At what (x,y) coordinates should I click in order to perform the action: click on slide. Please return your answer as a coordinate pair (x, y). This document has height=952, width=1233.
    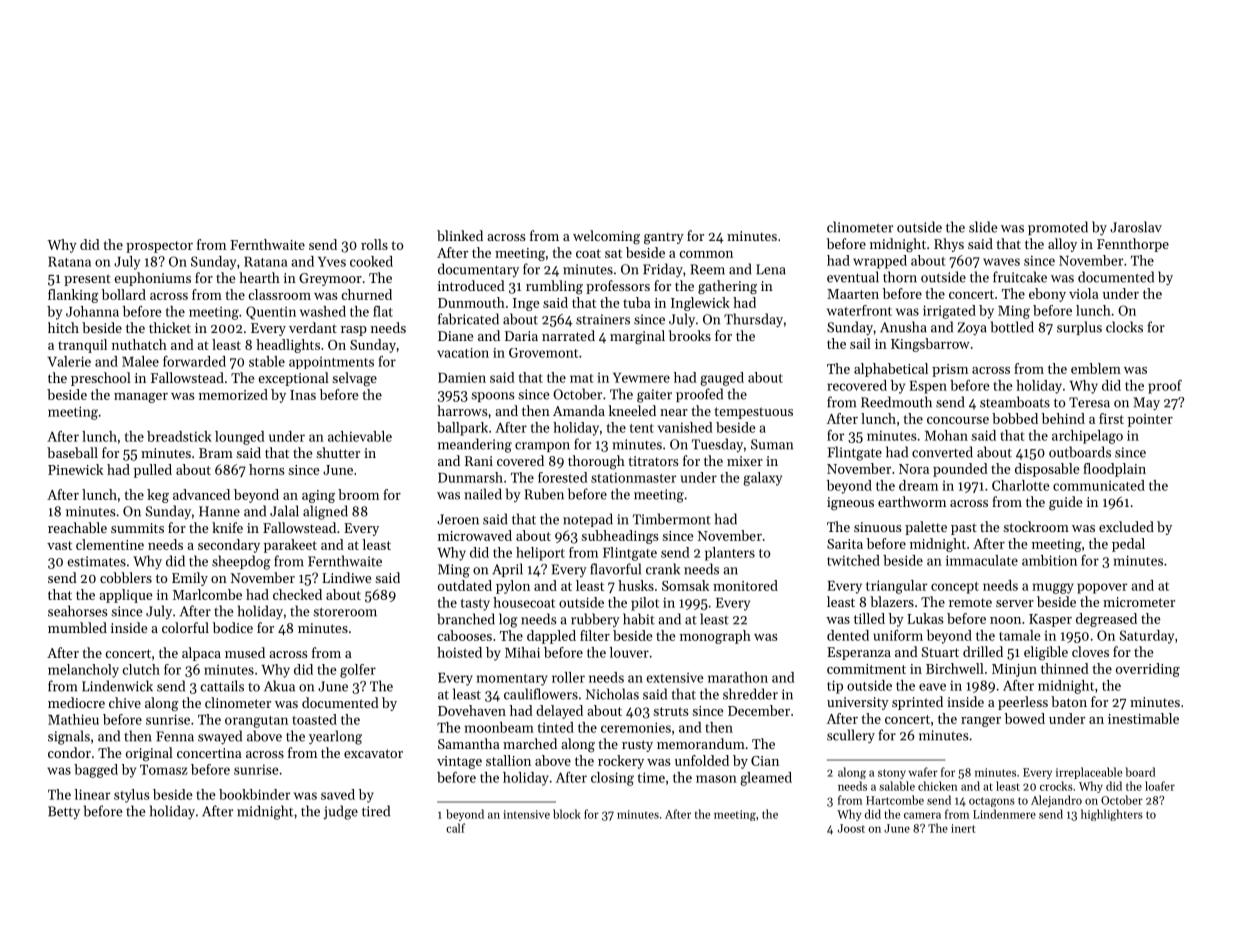
    Looking at the image, I should click on (983, 227).
